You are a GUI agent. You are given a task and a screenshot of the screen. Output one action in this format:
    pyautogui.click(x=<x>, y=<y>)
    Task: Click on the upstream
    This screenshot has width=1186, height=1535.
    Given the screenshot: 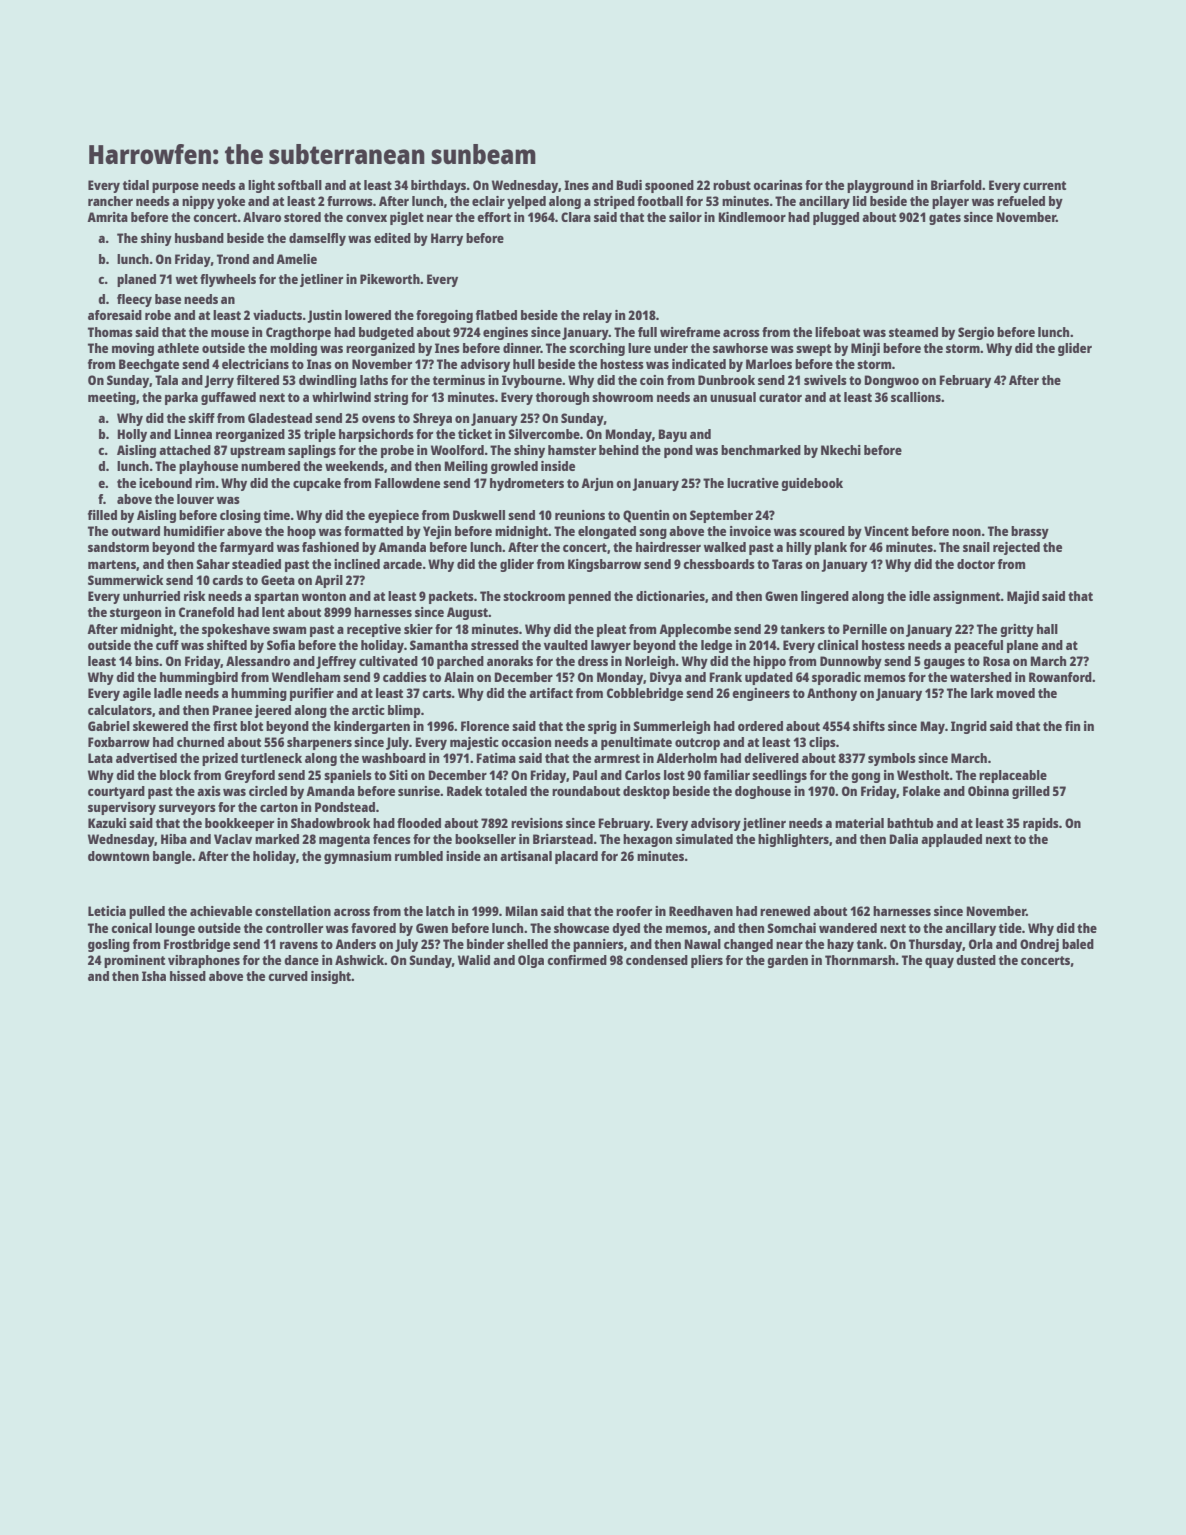 What is the action you would take?
    pyautogui.click(x=257, y=452)
